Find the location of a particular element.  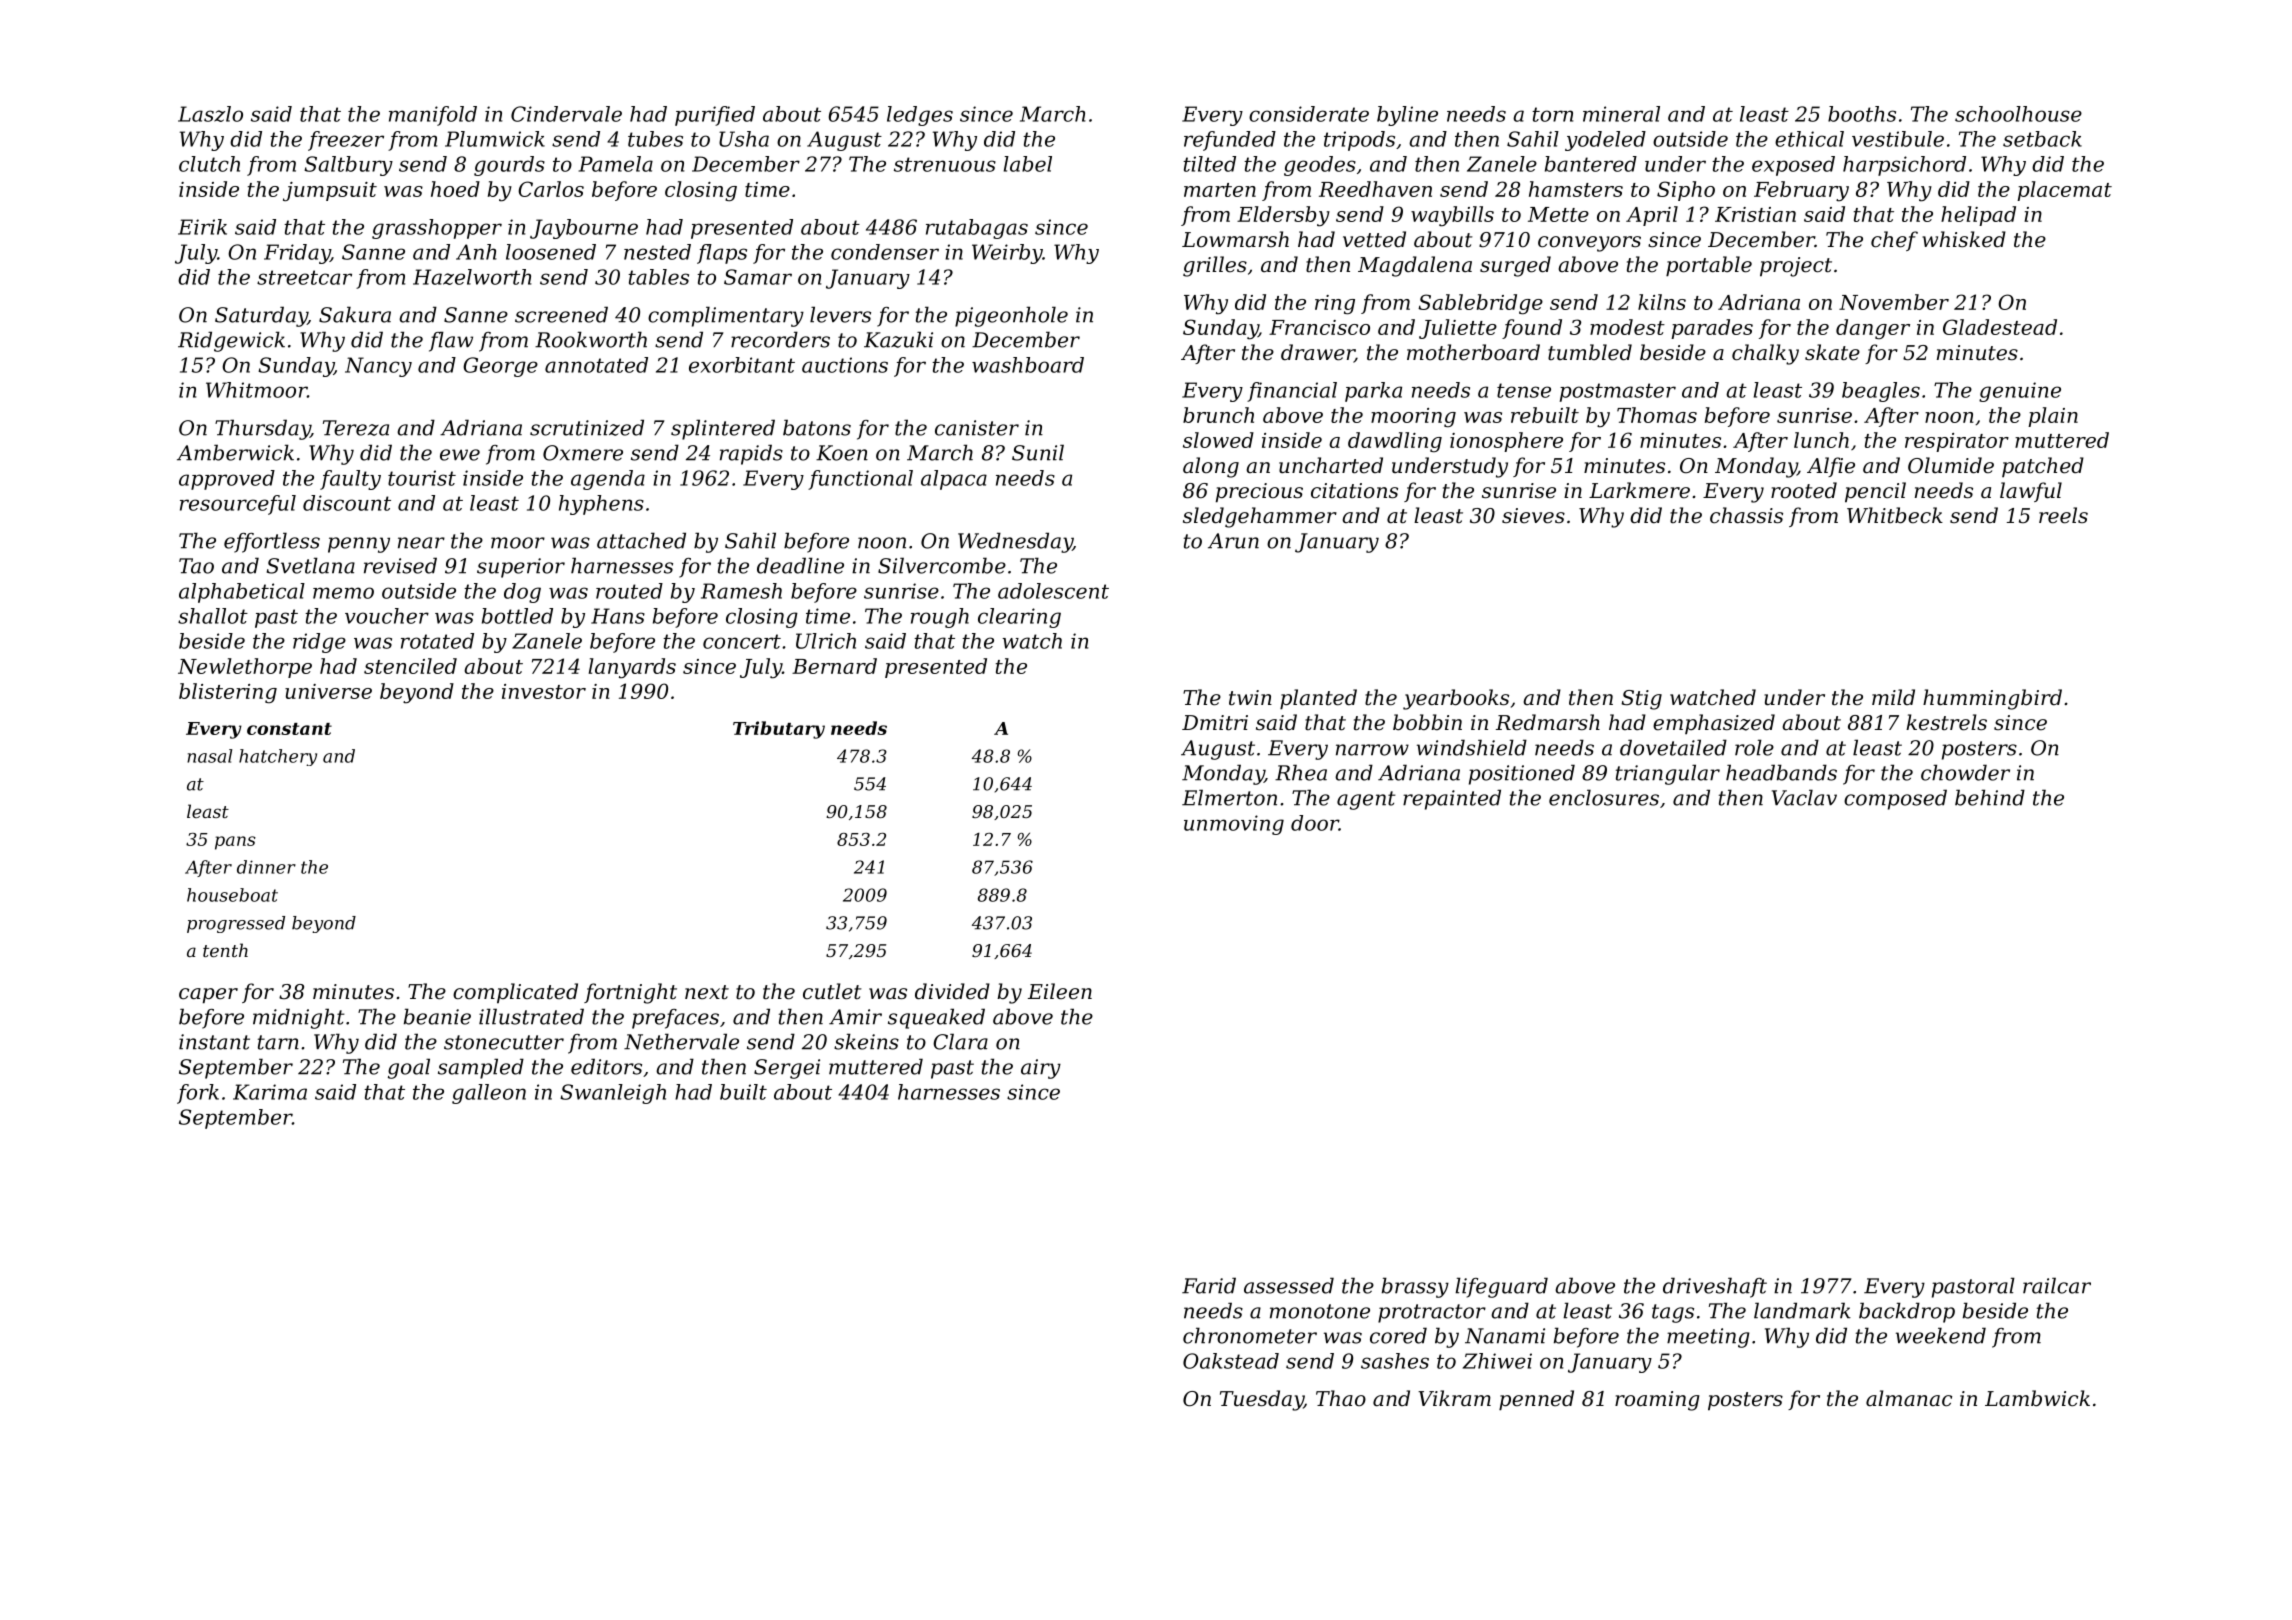

skate is located at coordinates (1832, 352).
